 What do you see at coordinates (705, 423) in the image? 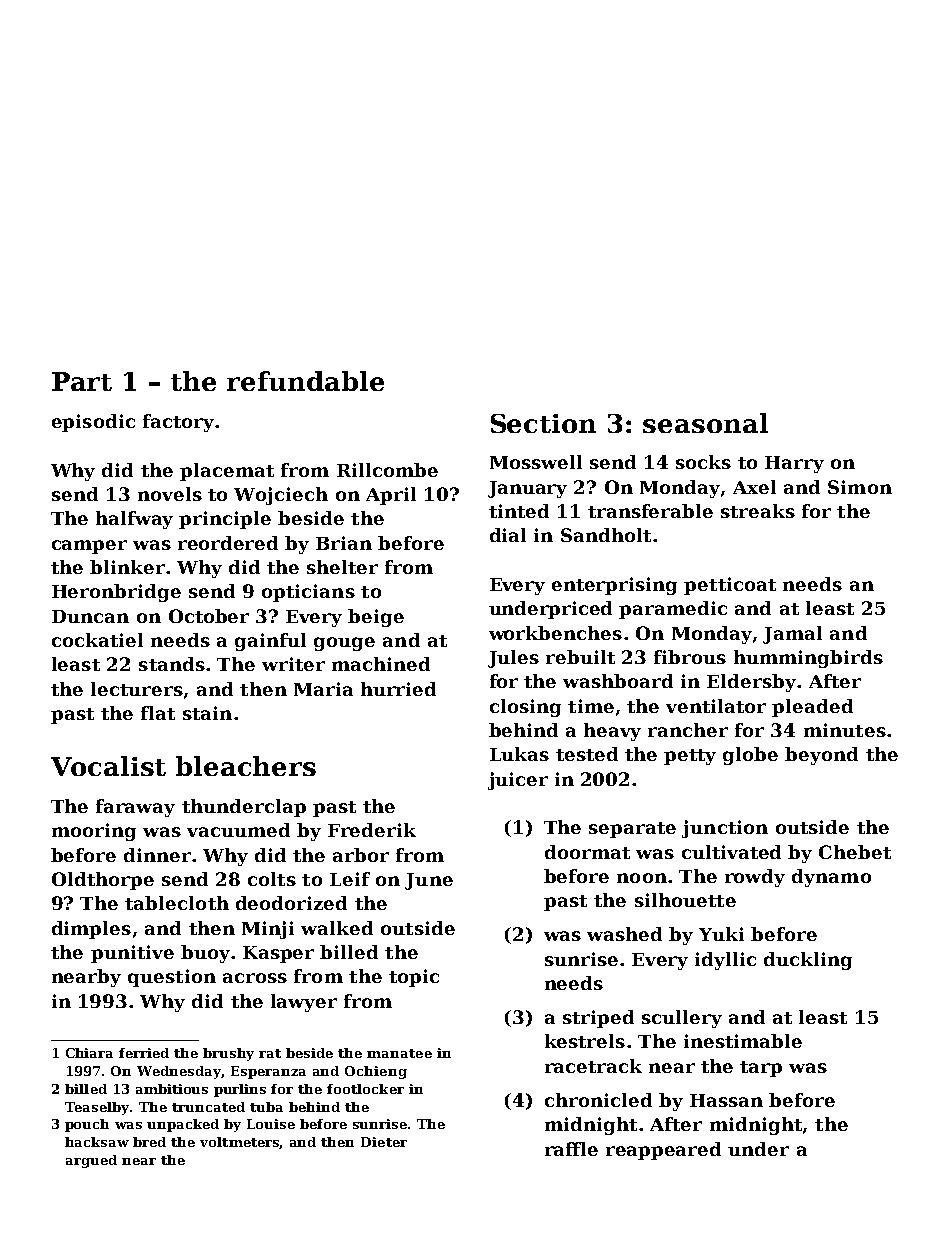
I see `seasonal` at bounding box center [705, 423].
